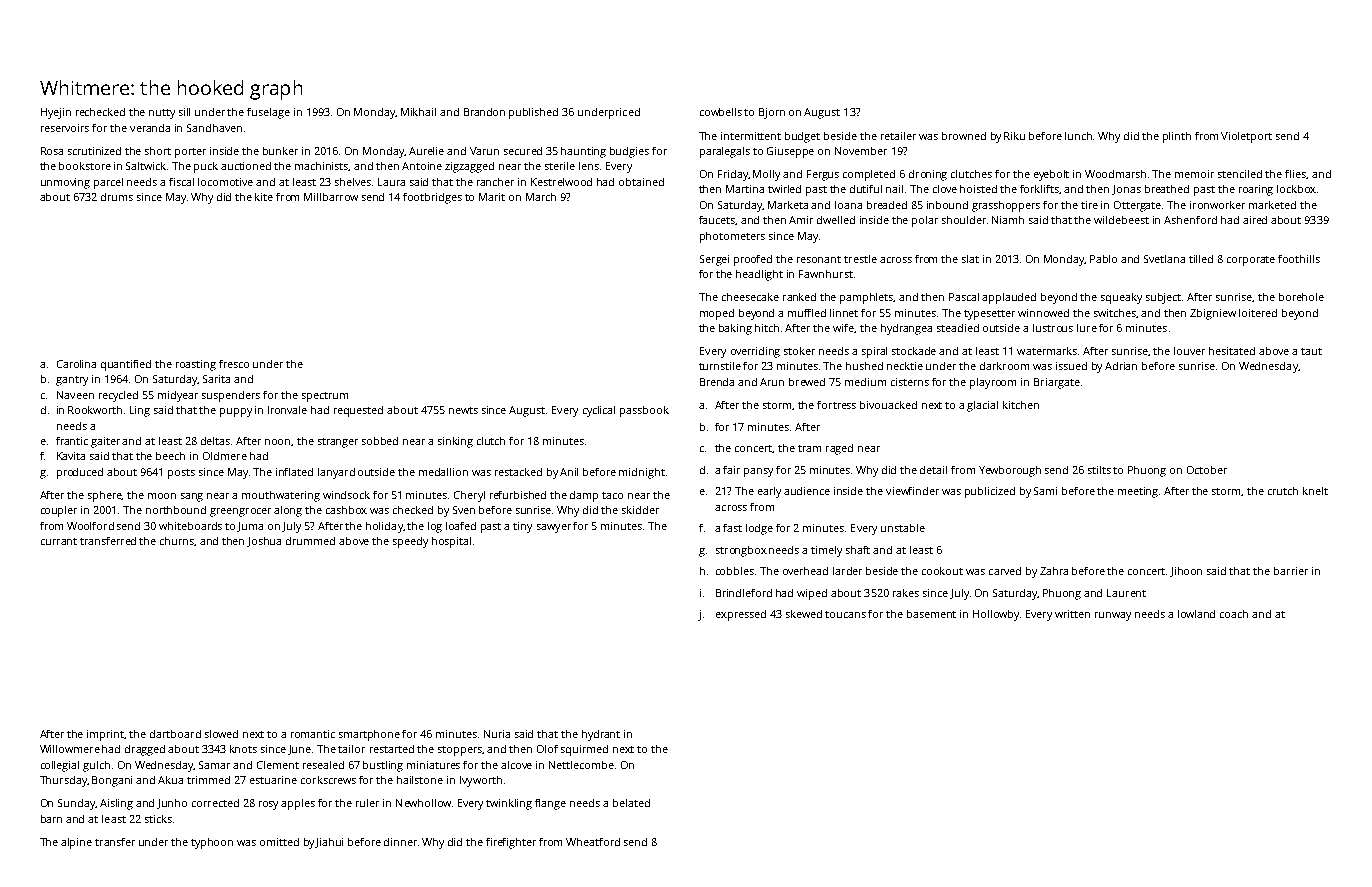  What do you see at coordinates (126, 365) in the document?
I see `quantified` at bounding box center [126, 365].
